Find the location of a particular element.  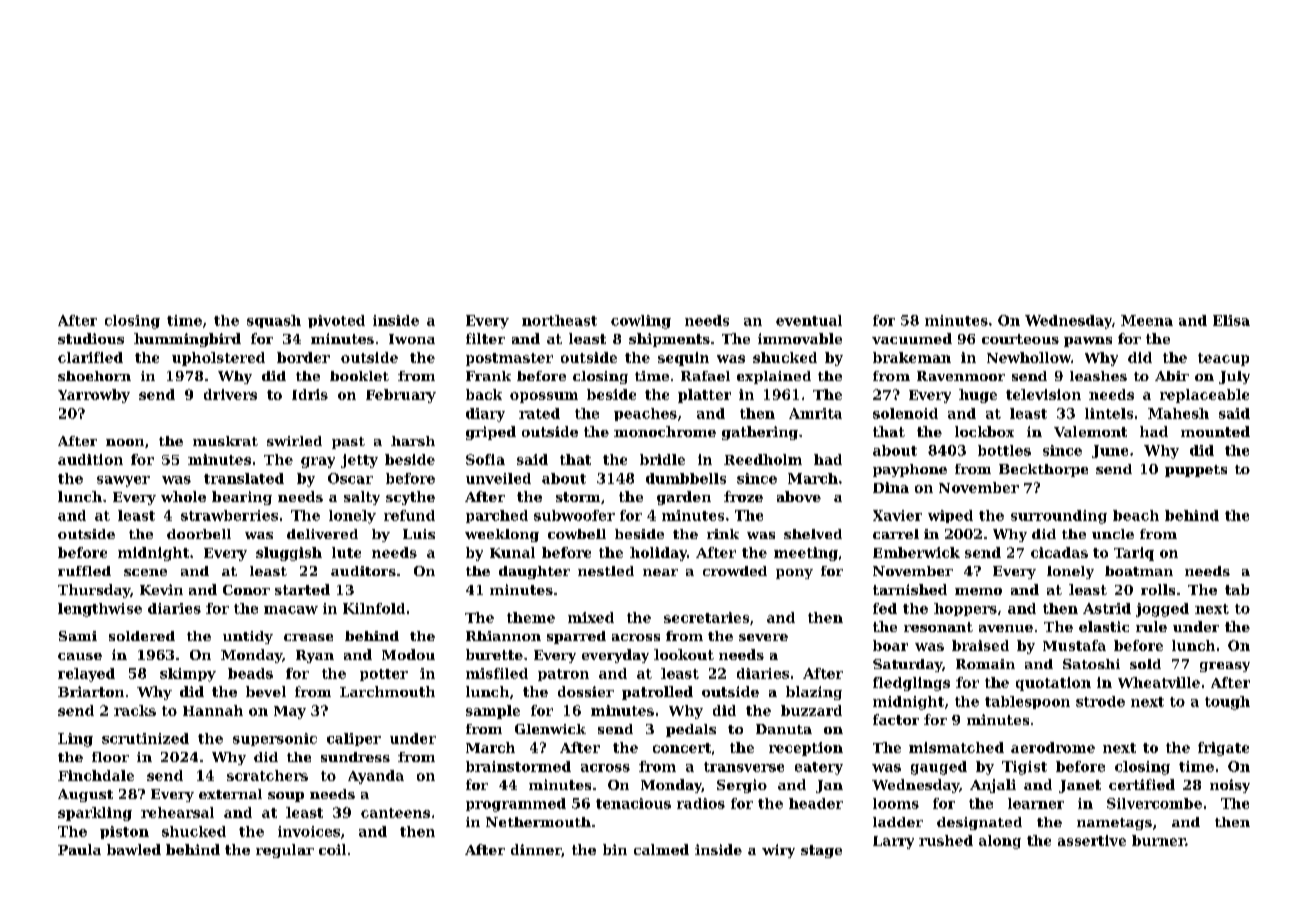

greasy is located at coordinates (1225, 667).
